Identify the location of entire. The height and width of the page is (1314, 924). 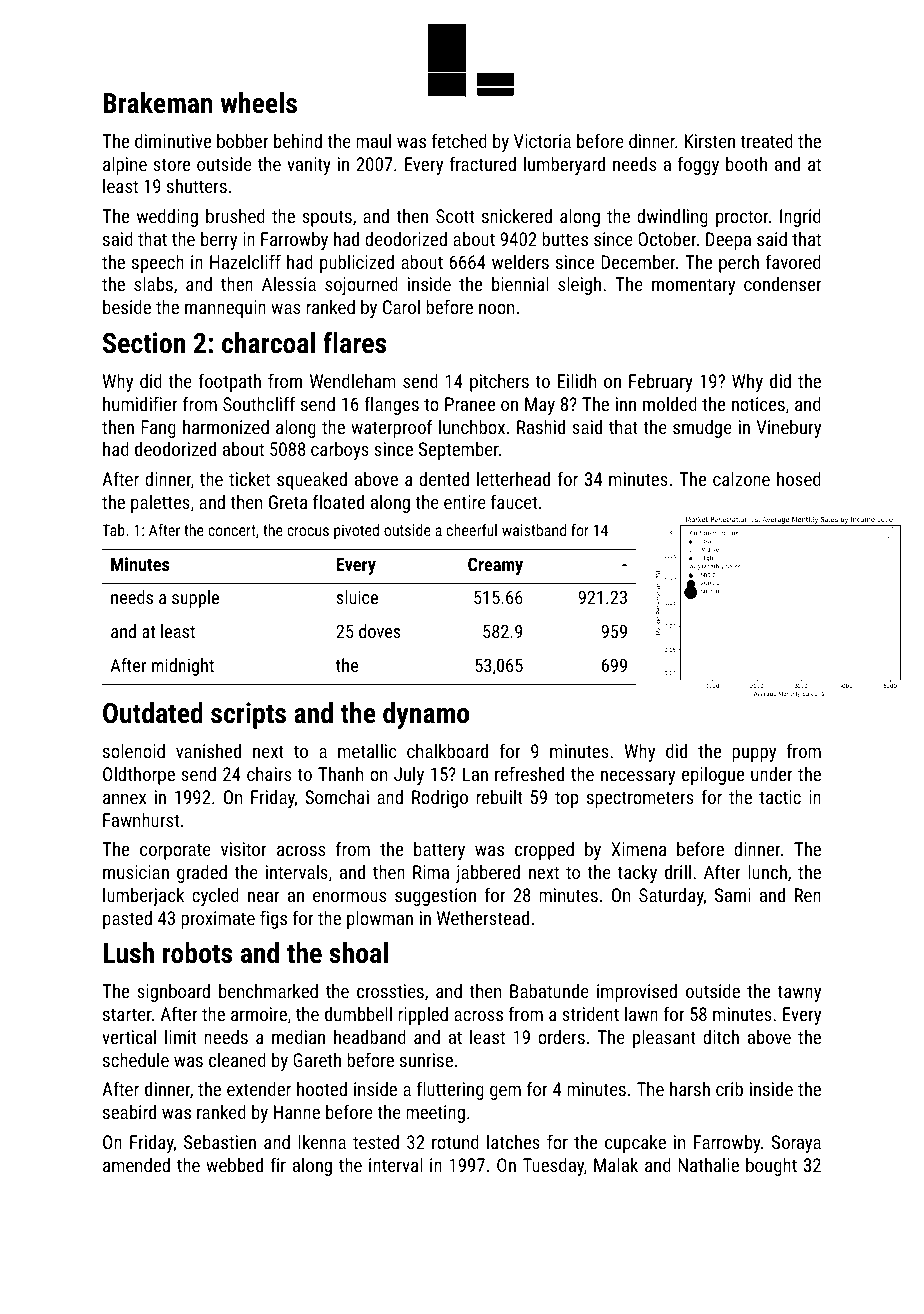
(465, 502).
